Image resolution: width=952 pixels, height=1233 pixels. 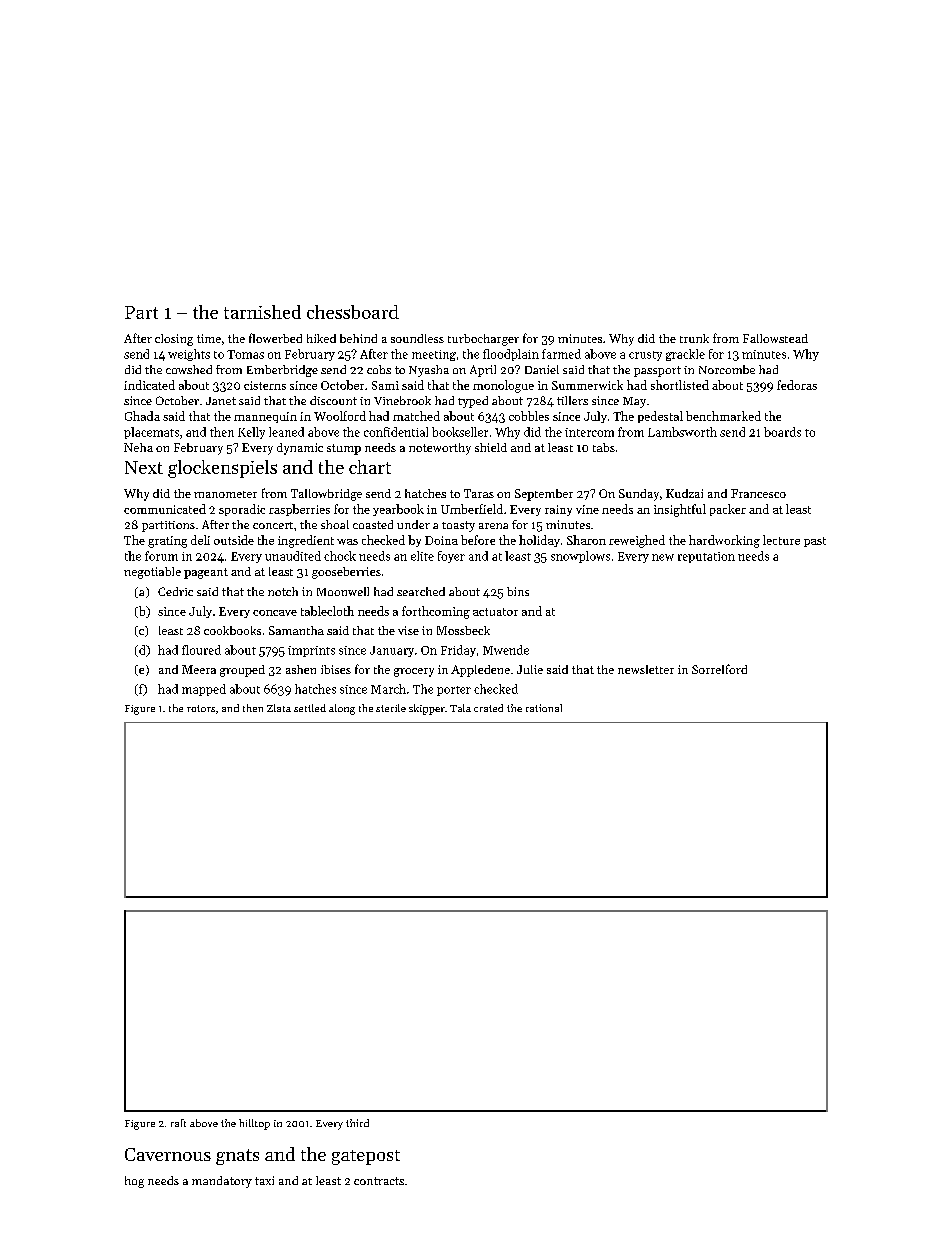 I want to click on floured, so click(x=201, y=650).
